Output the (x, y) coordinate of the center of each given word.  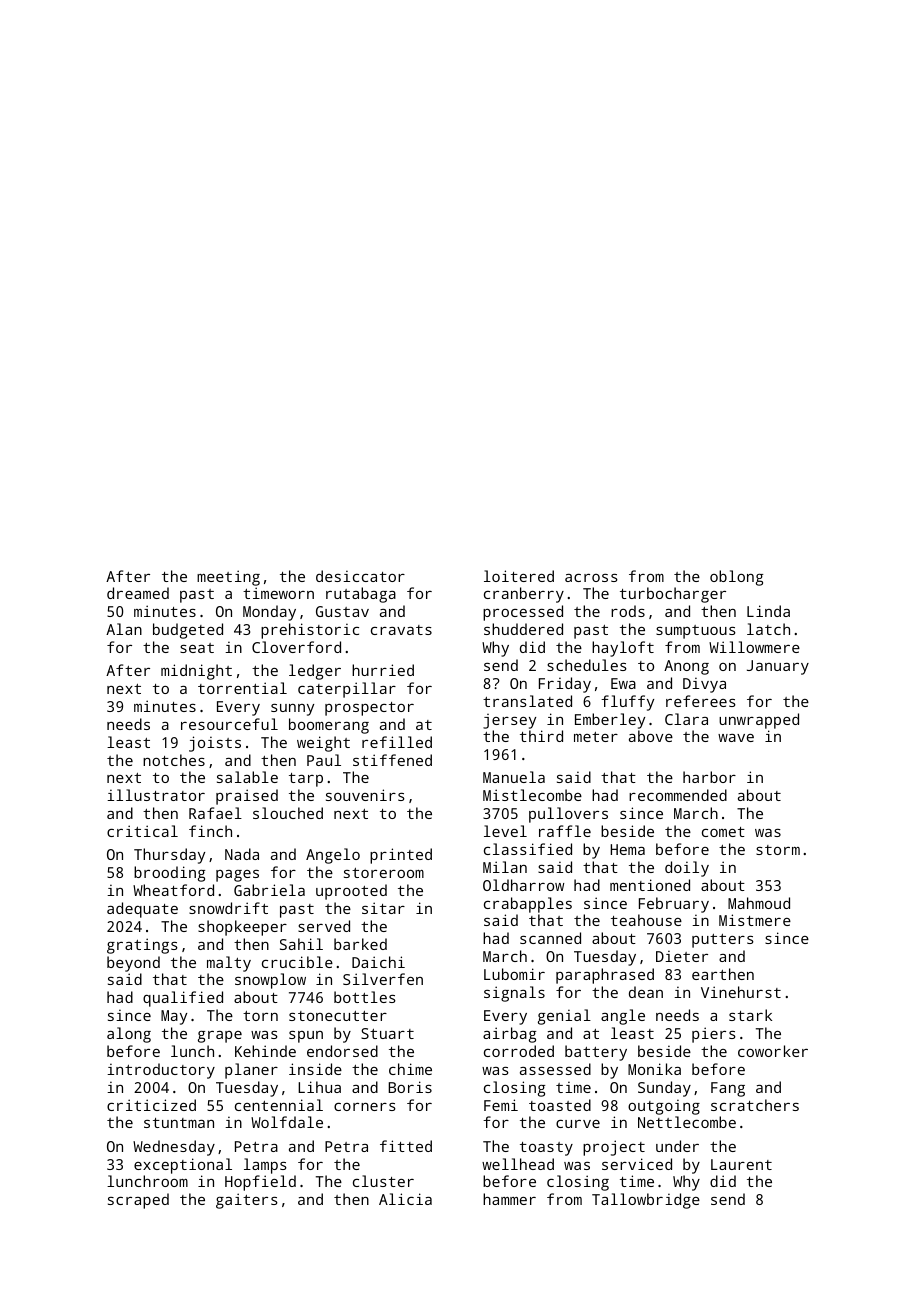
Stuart (387, 1033)
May (174, 1017)
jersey (509, 721)
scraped (138, 1201)
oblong (736, 578)
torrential (242, 688)
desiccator (360, 576)
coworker (773, 1051)
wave (736, 738)
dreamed (138, 593)
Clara (686, 719)
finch (210, 831)
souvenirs (365, 795)
